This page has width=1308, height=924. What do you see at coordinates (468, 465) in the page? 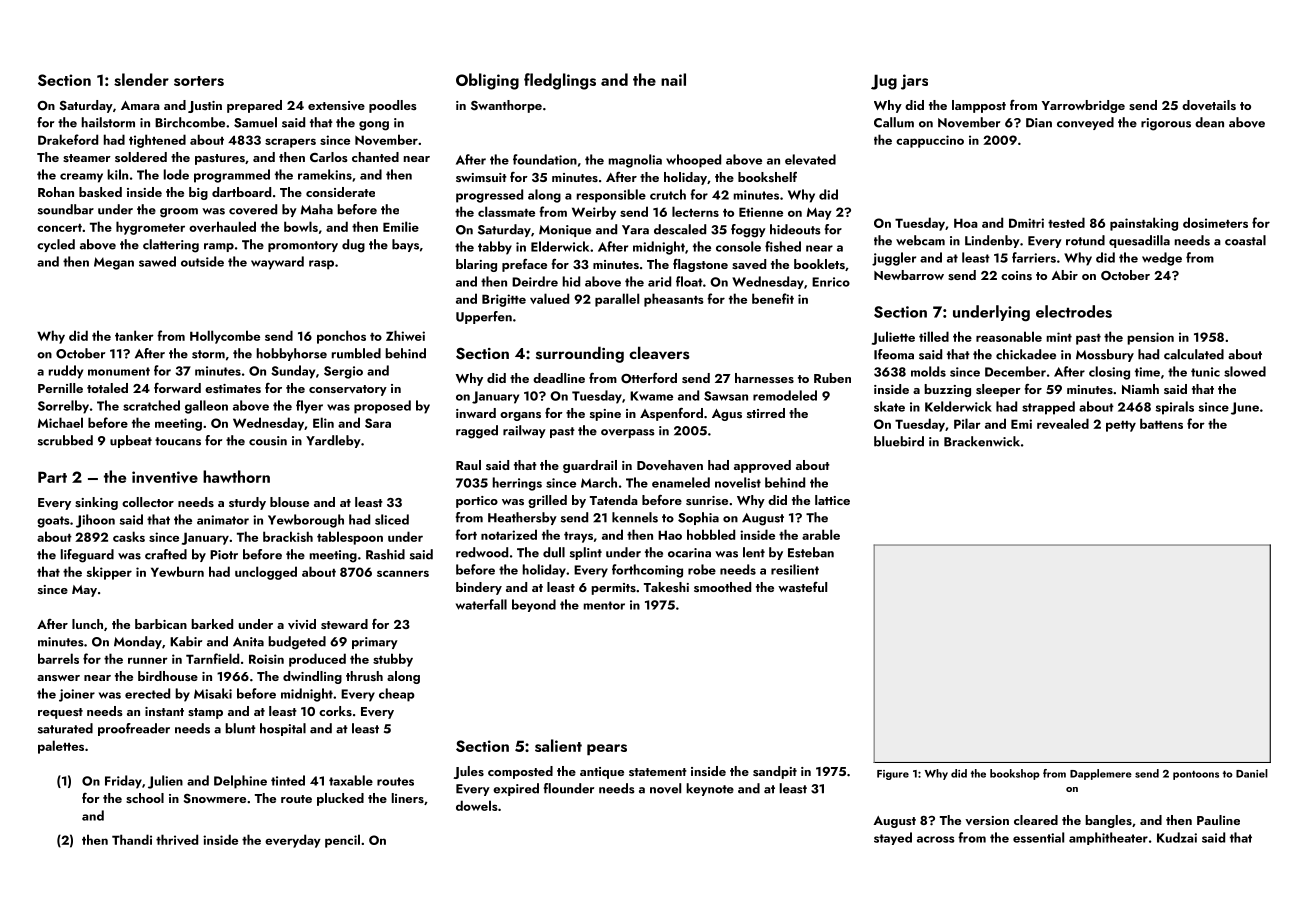
I see `Raul` at bounding box center [468, 465].
